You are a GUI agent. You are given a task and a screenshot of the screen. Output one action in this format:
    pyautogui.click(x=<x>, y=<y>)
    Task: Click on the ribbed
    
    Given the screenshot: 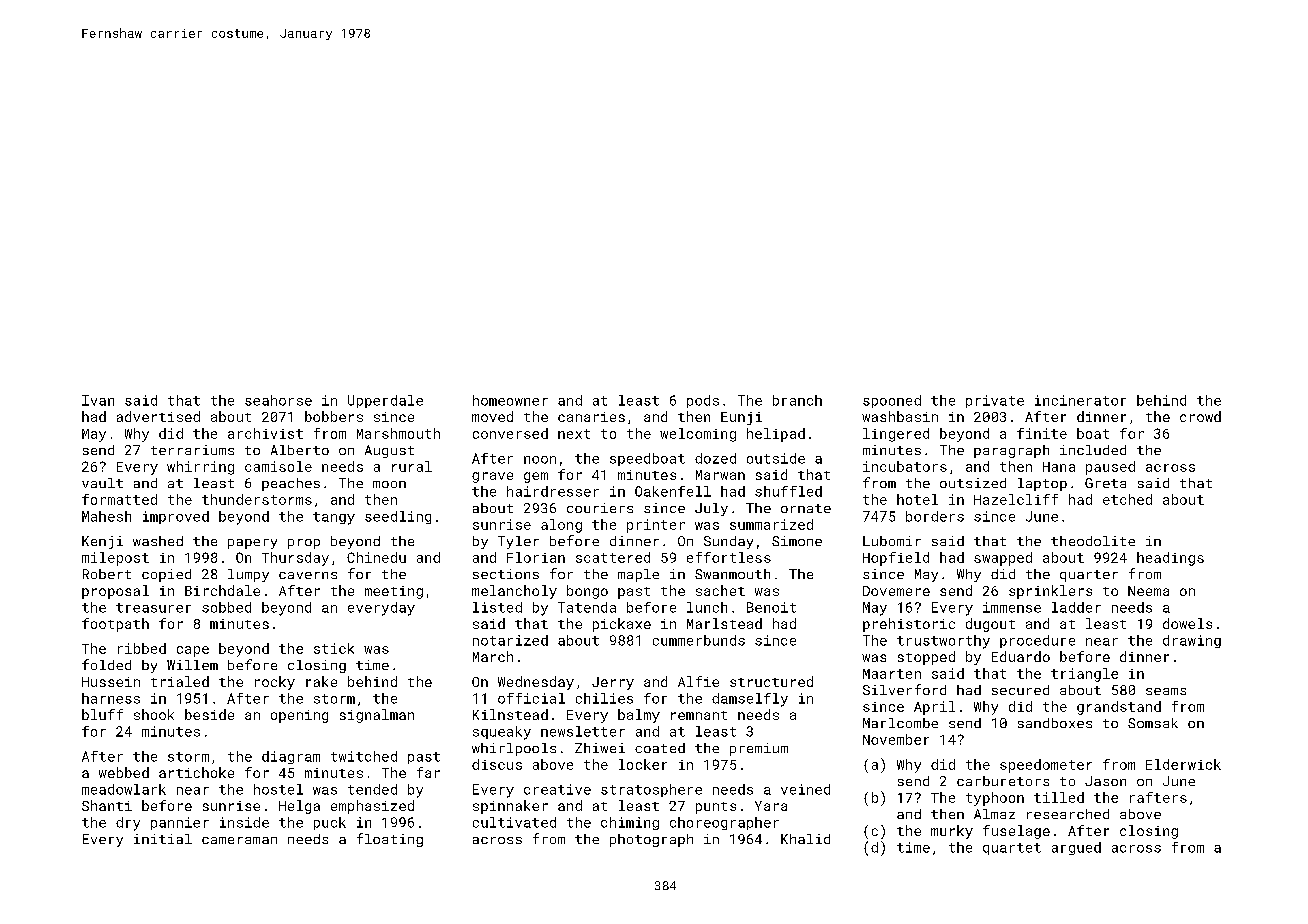 What is the action you would take?
    pyautogui.click(x=142, y=648)
